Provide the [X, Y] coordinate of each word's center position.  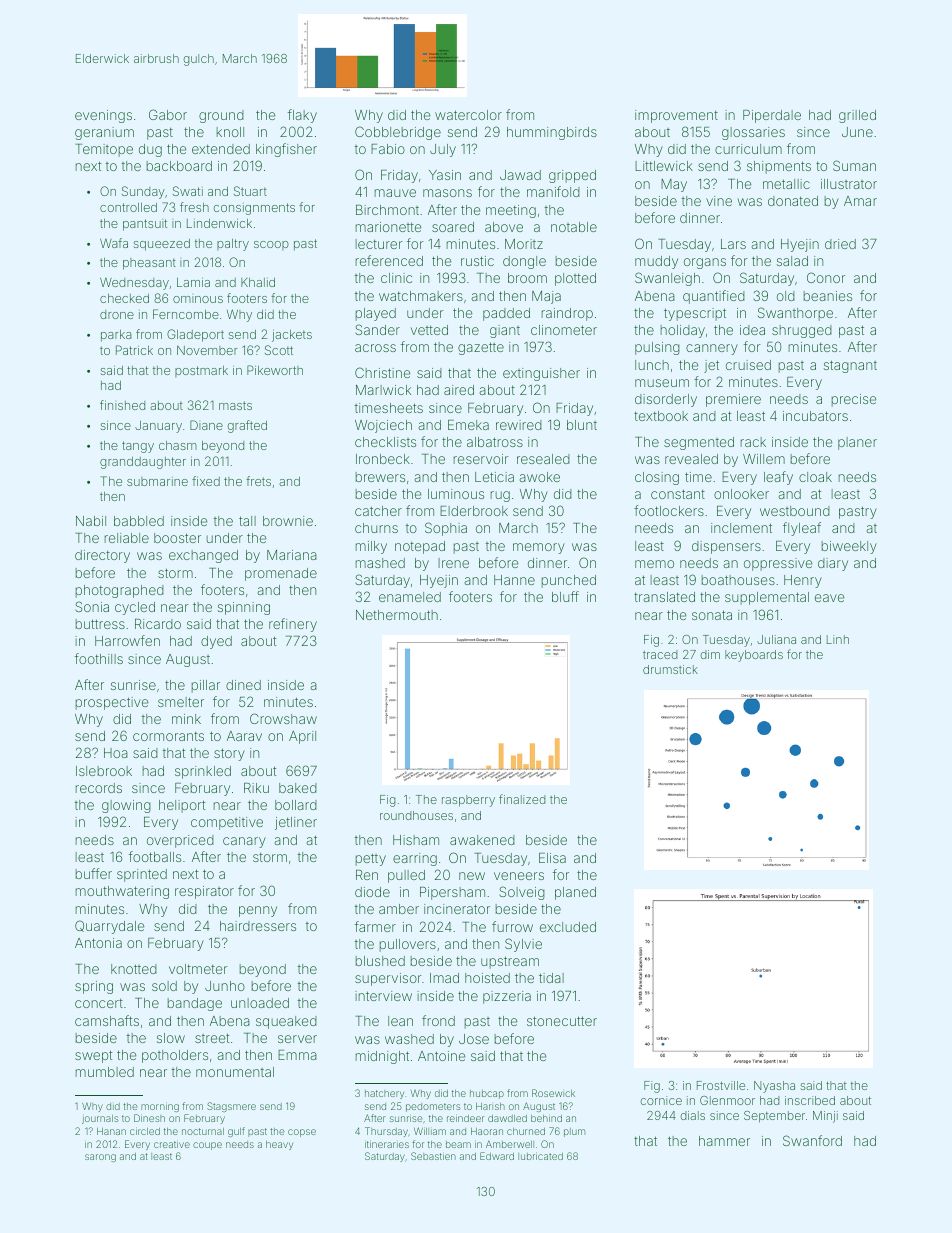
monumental [235, 1072]
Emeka [468, 425]
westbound [795, 511]
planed [575, 893]
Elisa [552, 858]
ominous [198, 299]
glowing [126, 806]
